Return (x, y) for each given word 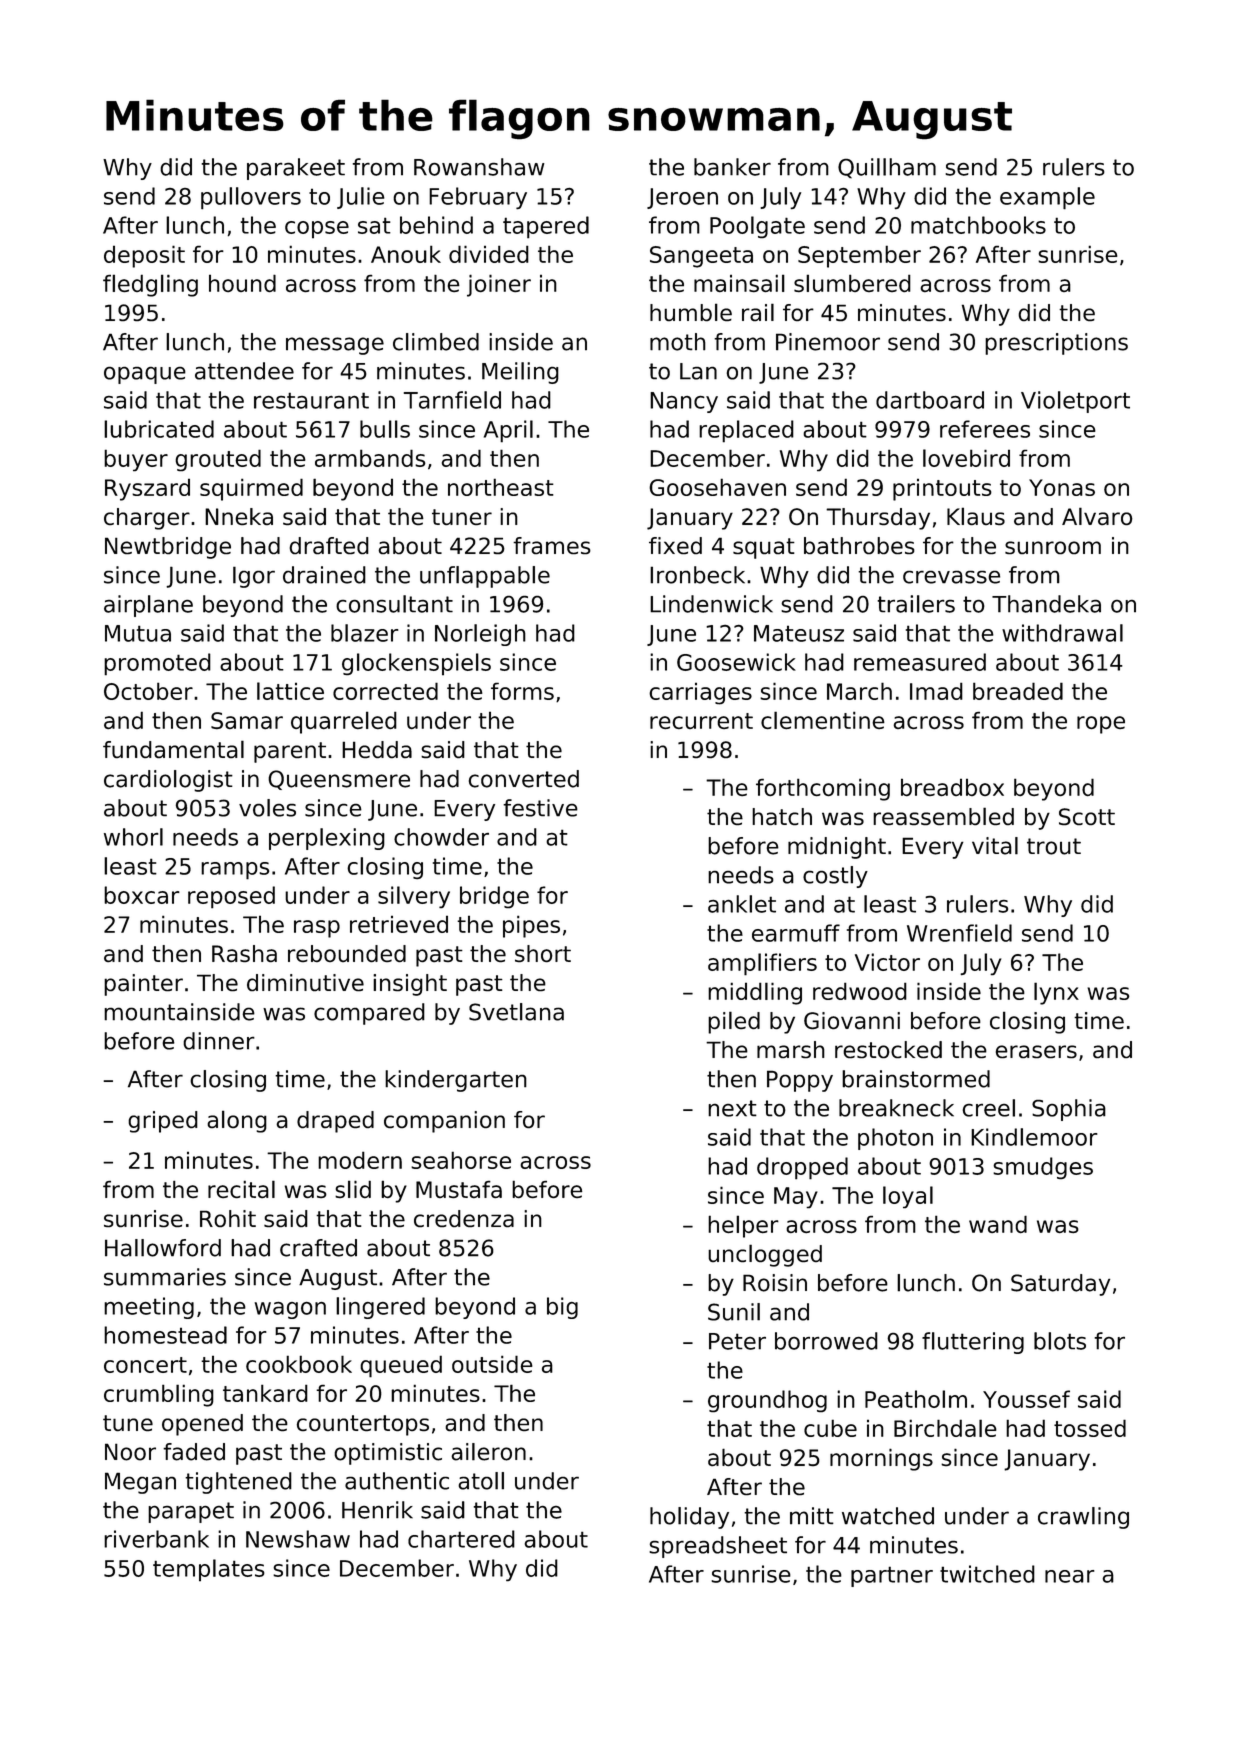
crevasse (951, 577)
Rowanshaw (479, 167)
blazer (365, 633)
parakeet (296, 169)
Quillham (887, 168)
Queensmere (339, 780)
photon (895, 1139)
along (237, 1121)
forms (522, 691)
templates (209, 1570)
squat (764, 548)
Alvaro (1097, 516)
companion (444, 1122)
